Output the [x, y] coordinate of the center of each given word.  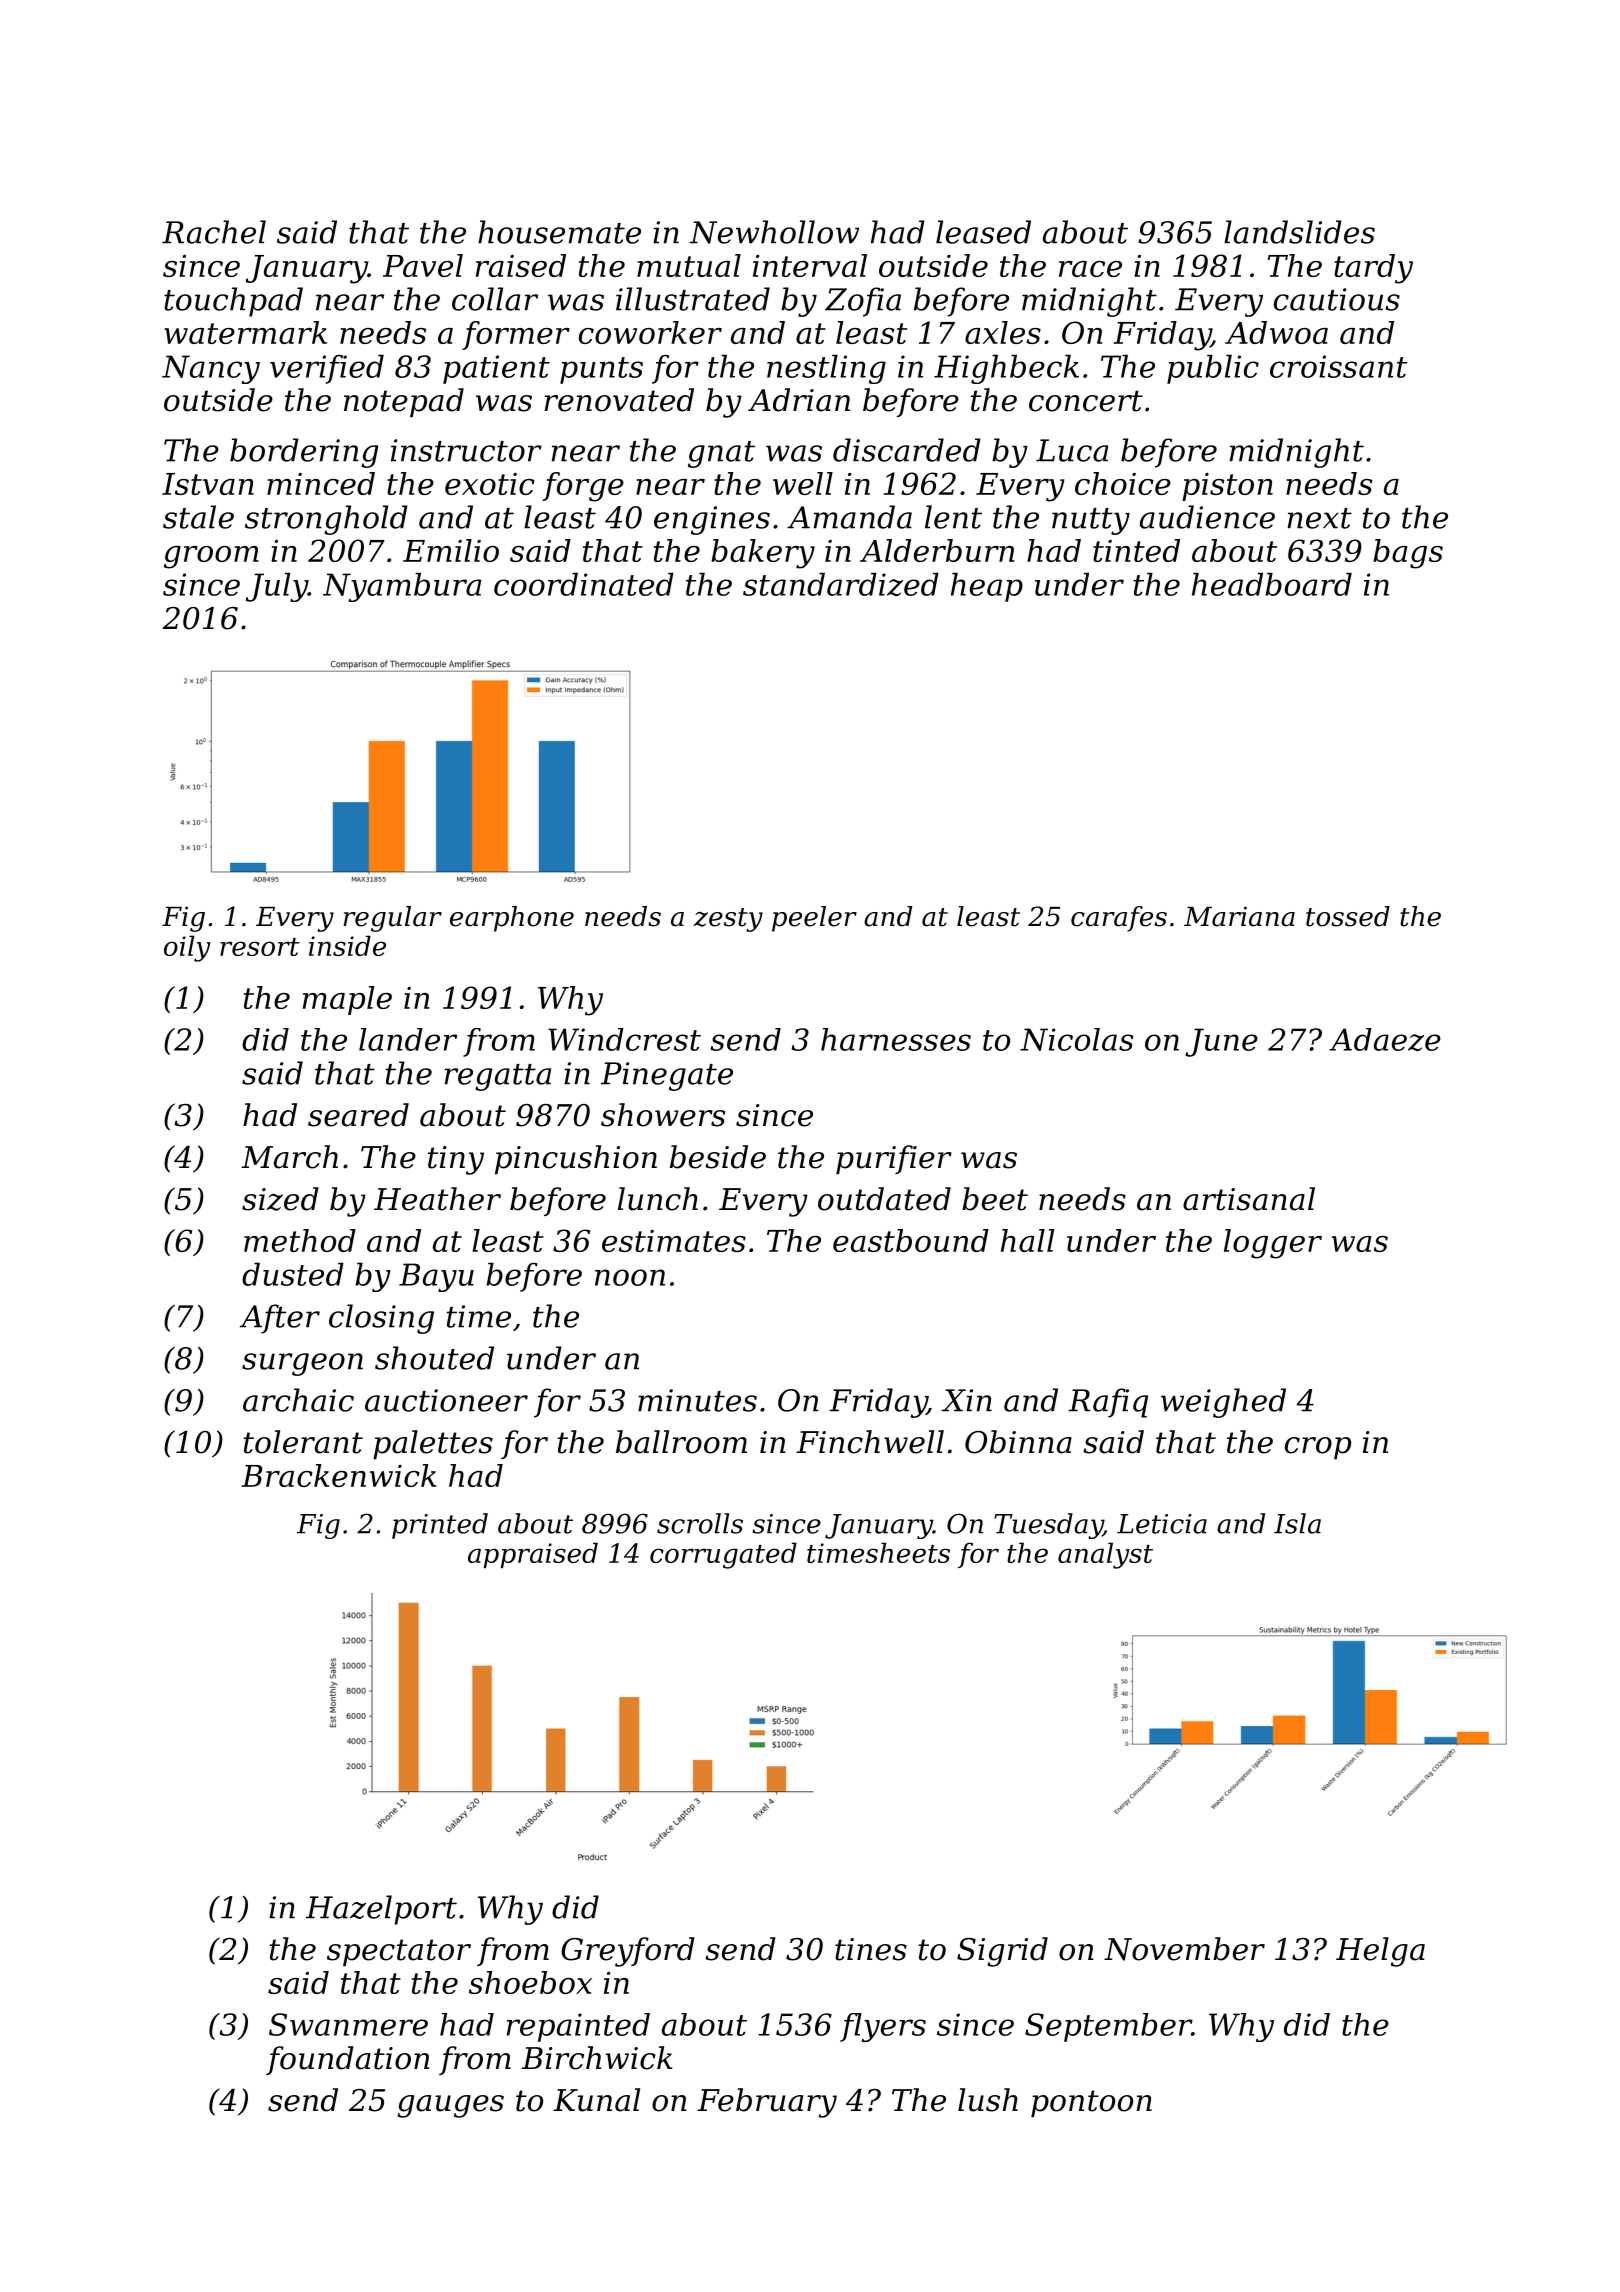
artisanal [1249, 1199]
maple [347, 1000]
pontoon [1091, 2103]
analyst [1105, 1555]
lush [988, 2100]
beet [995, 1199]
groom [211, 557]
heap [987, 587]
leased [983, 232]
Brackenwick [339, 1475]
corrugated [723, 1555]
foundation [347, 2060]
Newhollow [774, 232]
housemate [559, 232]
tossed [1348, 916]
